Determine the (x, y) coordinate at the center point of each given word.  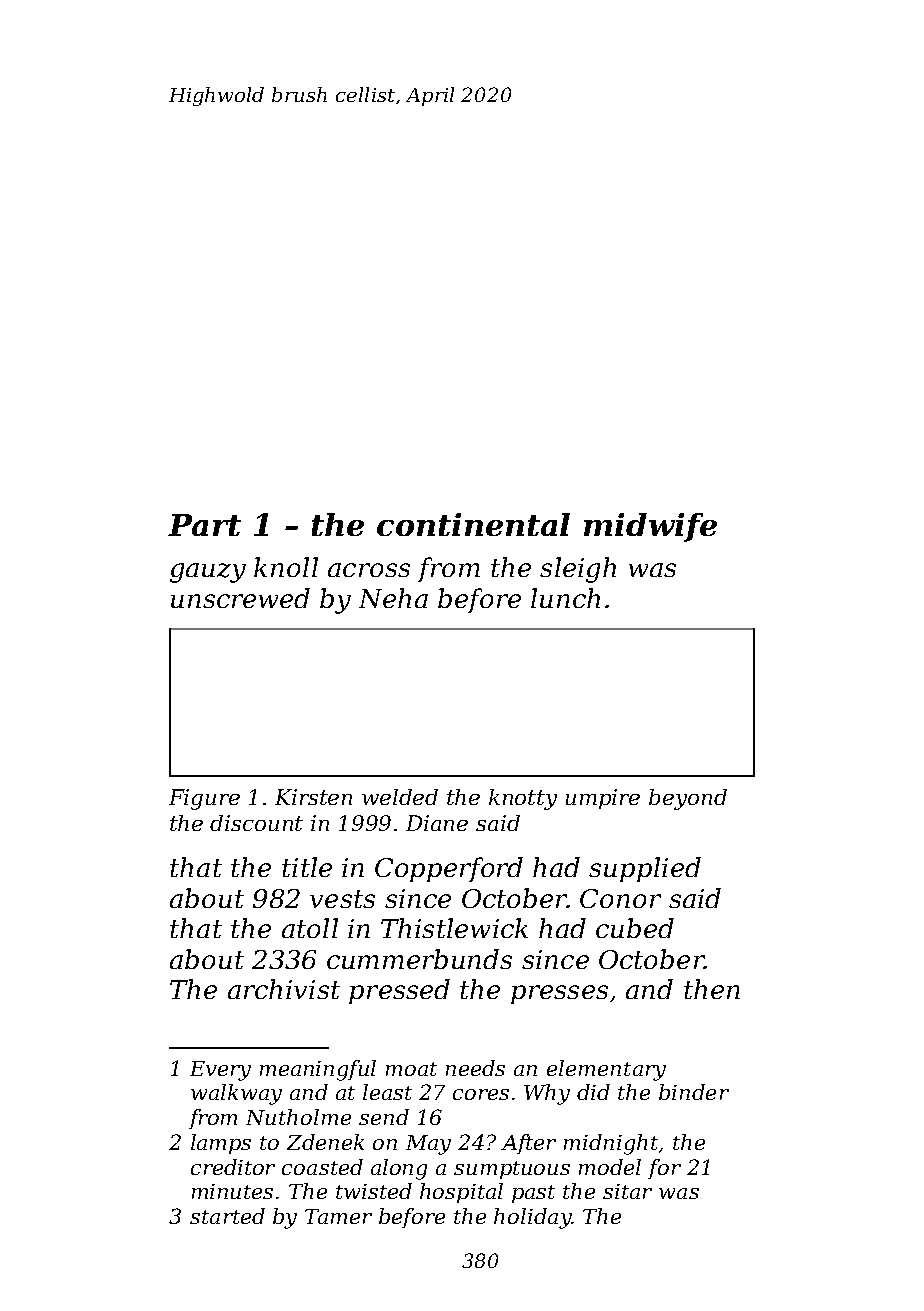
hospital (461, 1193)
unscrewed (240, 598)
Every (220, 1071)
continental (473, 524)
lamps (221, 1144)
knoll (286, 567)
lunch (565, 598)
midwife (650, 527)
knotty (523, 799)
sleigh (578, 570)
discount (256, 823)
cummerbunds (419, 959)
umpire (603, 799)
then (712, 989)
